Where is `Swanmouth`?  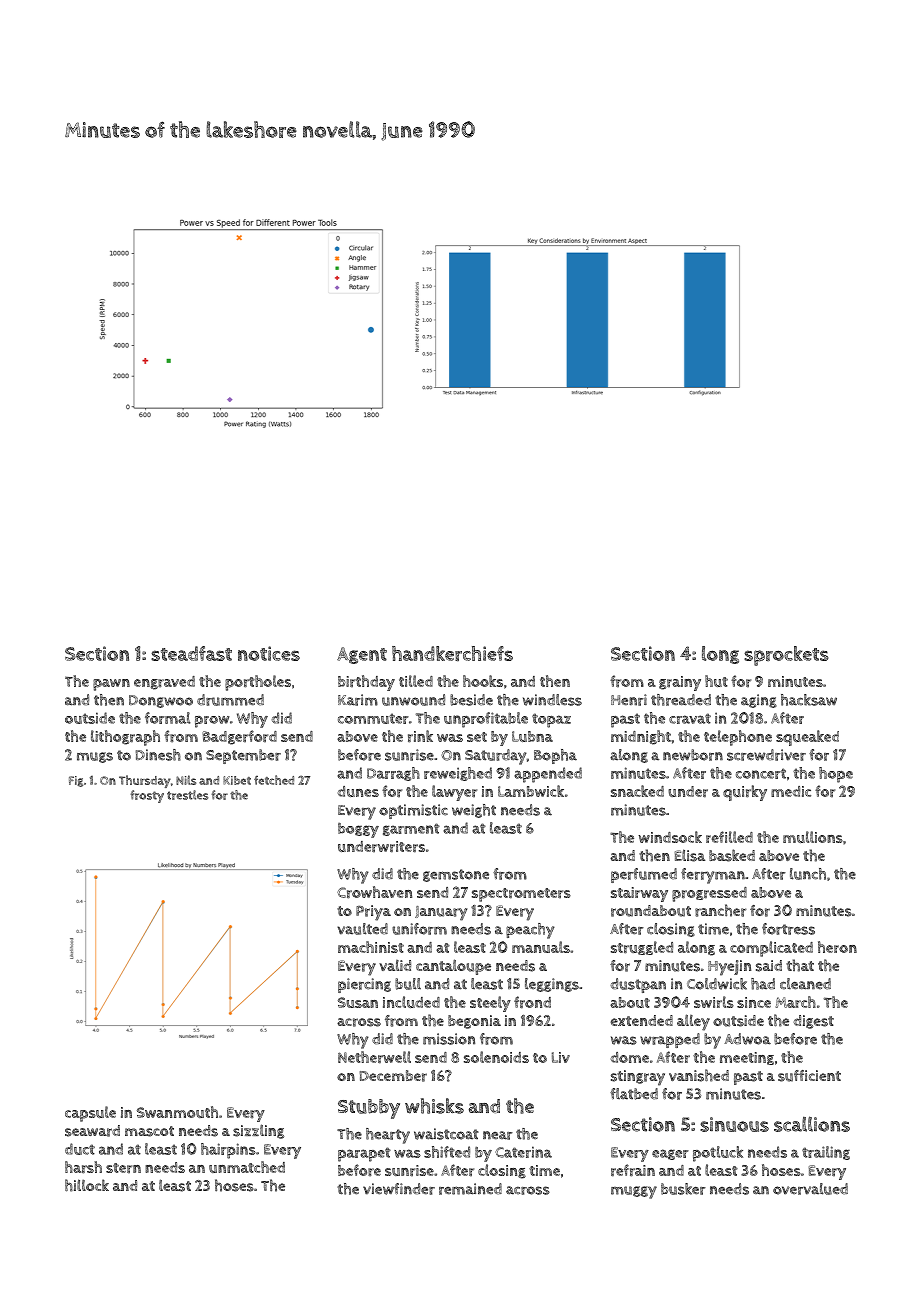
Swanmouth is located at coordinates (177, 1112).
